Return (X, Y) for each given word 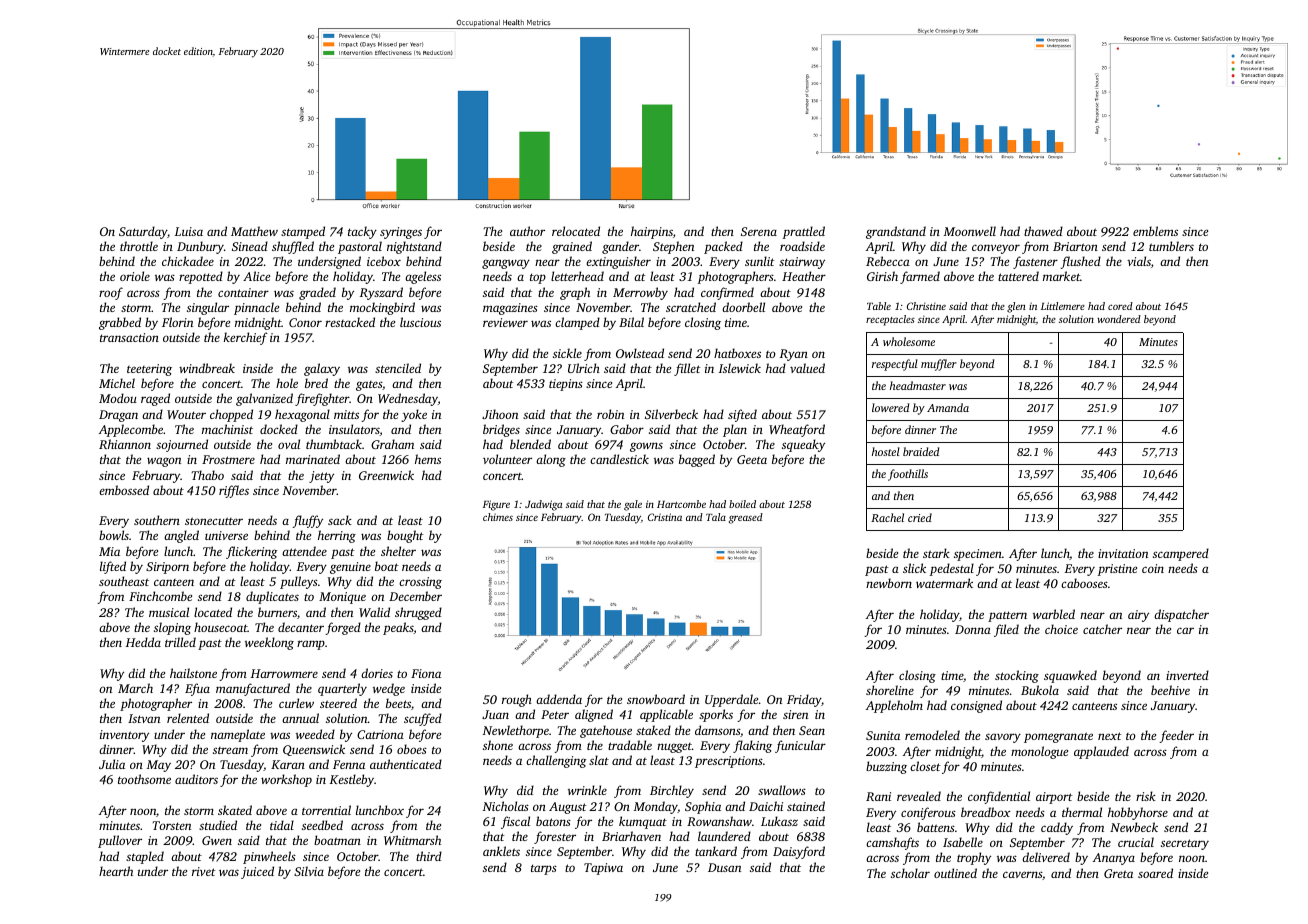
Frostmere (228, 459)
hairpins (652, 232)
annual (300, 718)
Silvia (309, 871)
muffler (939, 365)
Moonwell (970, 231)
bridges (501, 430)
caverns (1022, 874)
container (243, 292)
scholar (910, 873)
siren (795, 714)
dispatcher (1181, 615)
